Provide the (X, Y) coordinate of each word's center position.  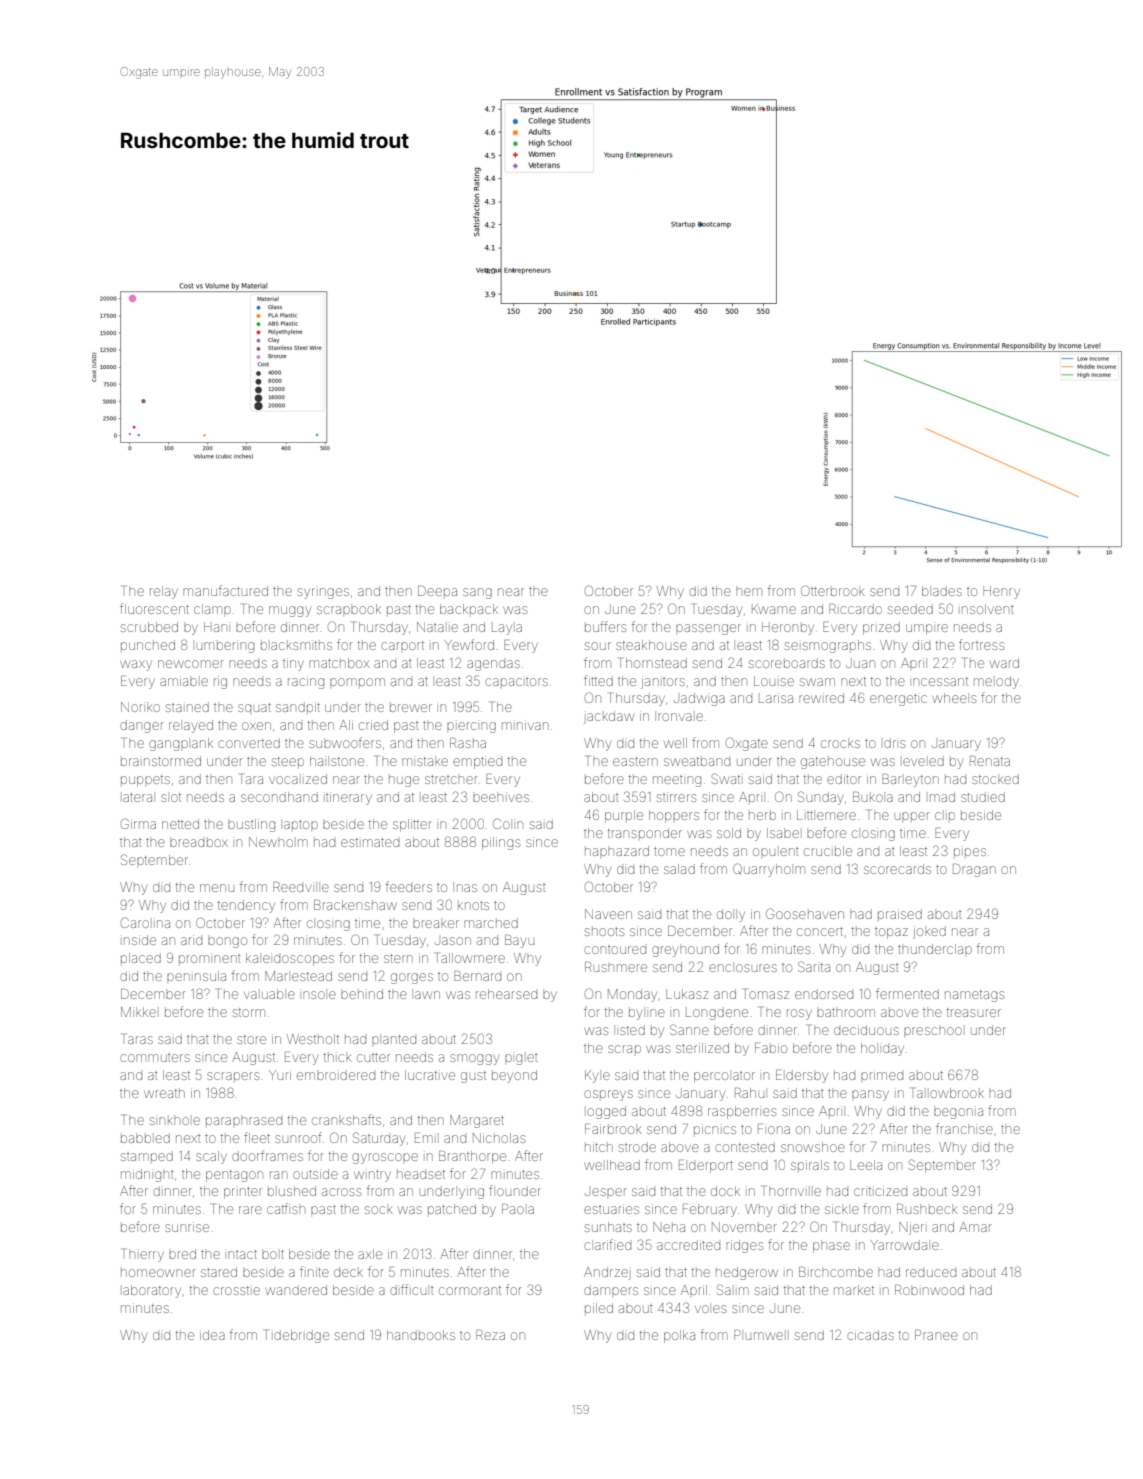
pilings (501, 843)
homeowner (158, 1273)
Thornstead (653, 663)
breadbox (199, 843)
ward (1004, 663)
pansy (870, 1095)
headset (421, 1174)
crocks (840, 744)
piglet (521, 1059)
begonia (958, 1113)
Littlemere (826, 815)
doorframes (267, 1155)
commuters (155, 1058)
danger (142, 726)
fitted (598, 680)
